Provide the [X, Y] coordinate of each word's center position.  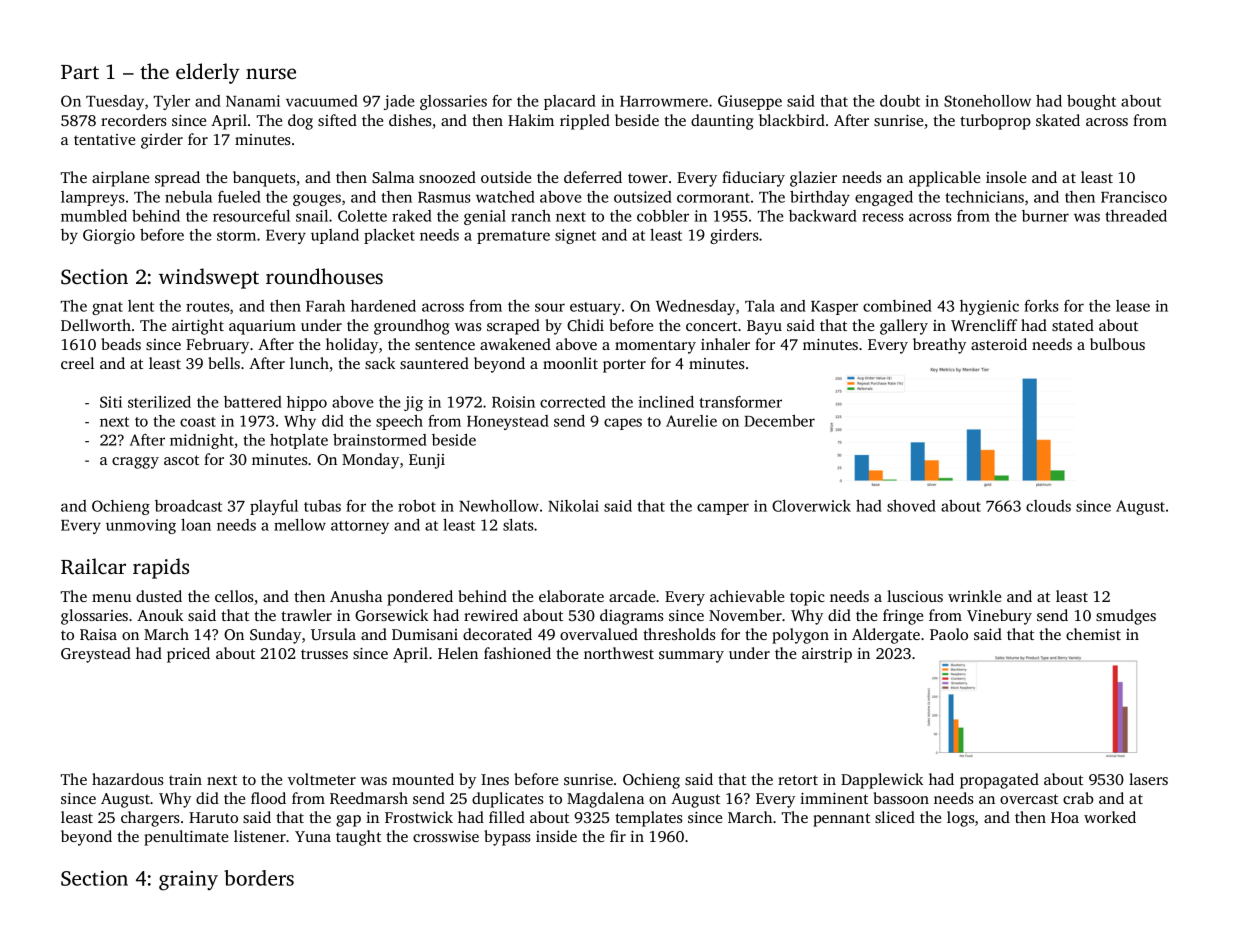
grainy [188, 880]
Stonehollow [987, 101]
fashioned [517, 653]
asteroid [999, 344]
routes [208, 307]
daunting [722, 122]
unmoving [141, 526]
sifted [337, 120]
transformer [740, 402]
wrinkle [974, 596]
